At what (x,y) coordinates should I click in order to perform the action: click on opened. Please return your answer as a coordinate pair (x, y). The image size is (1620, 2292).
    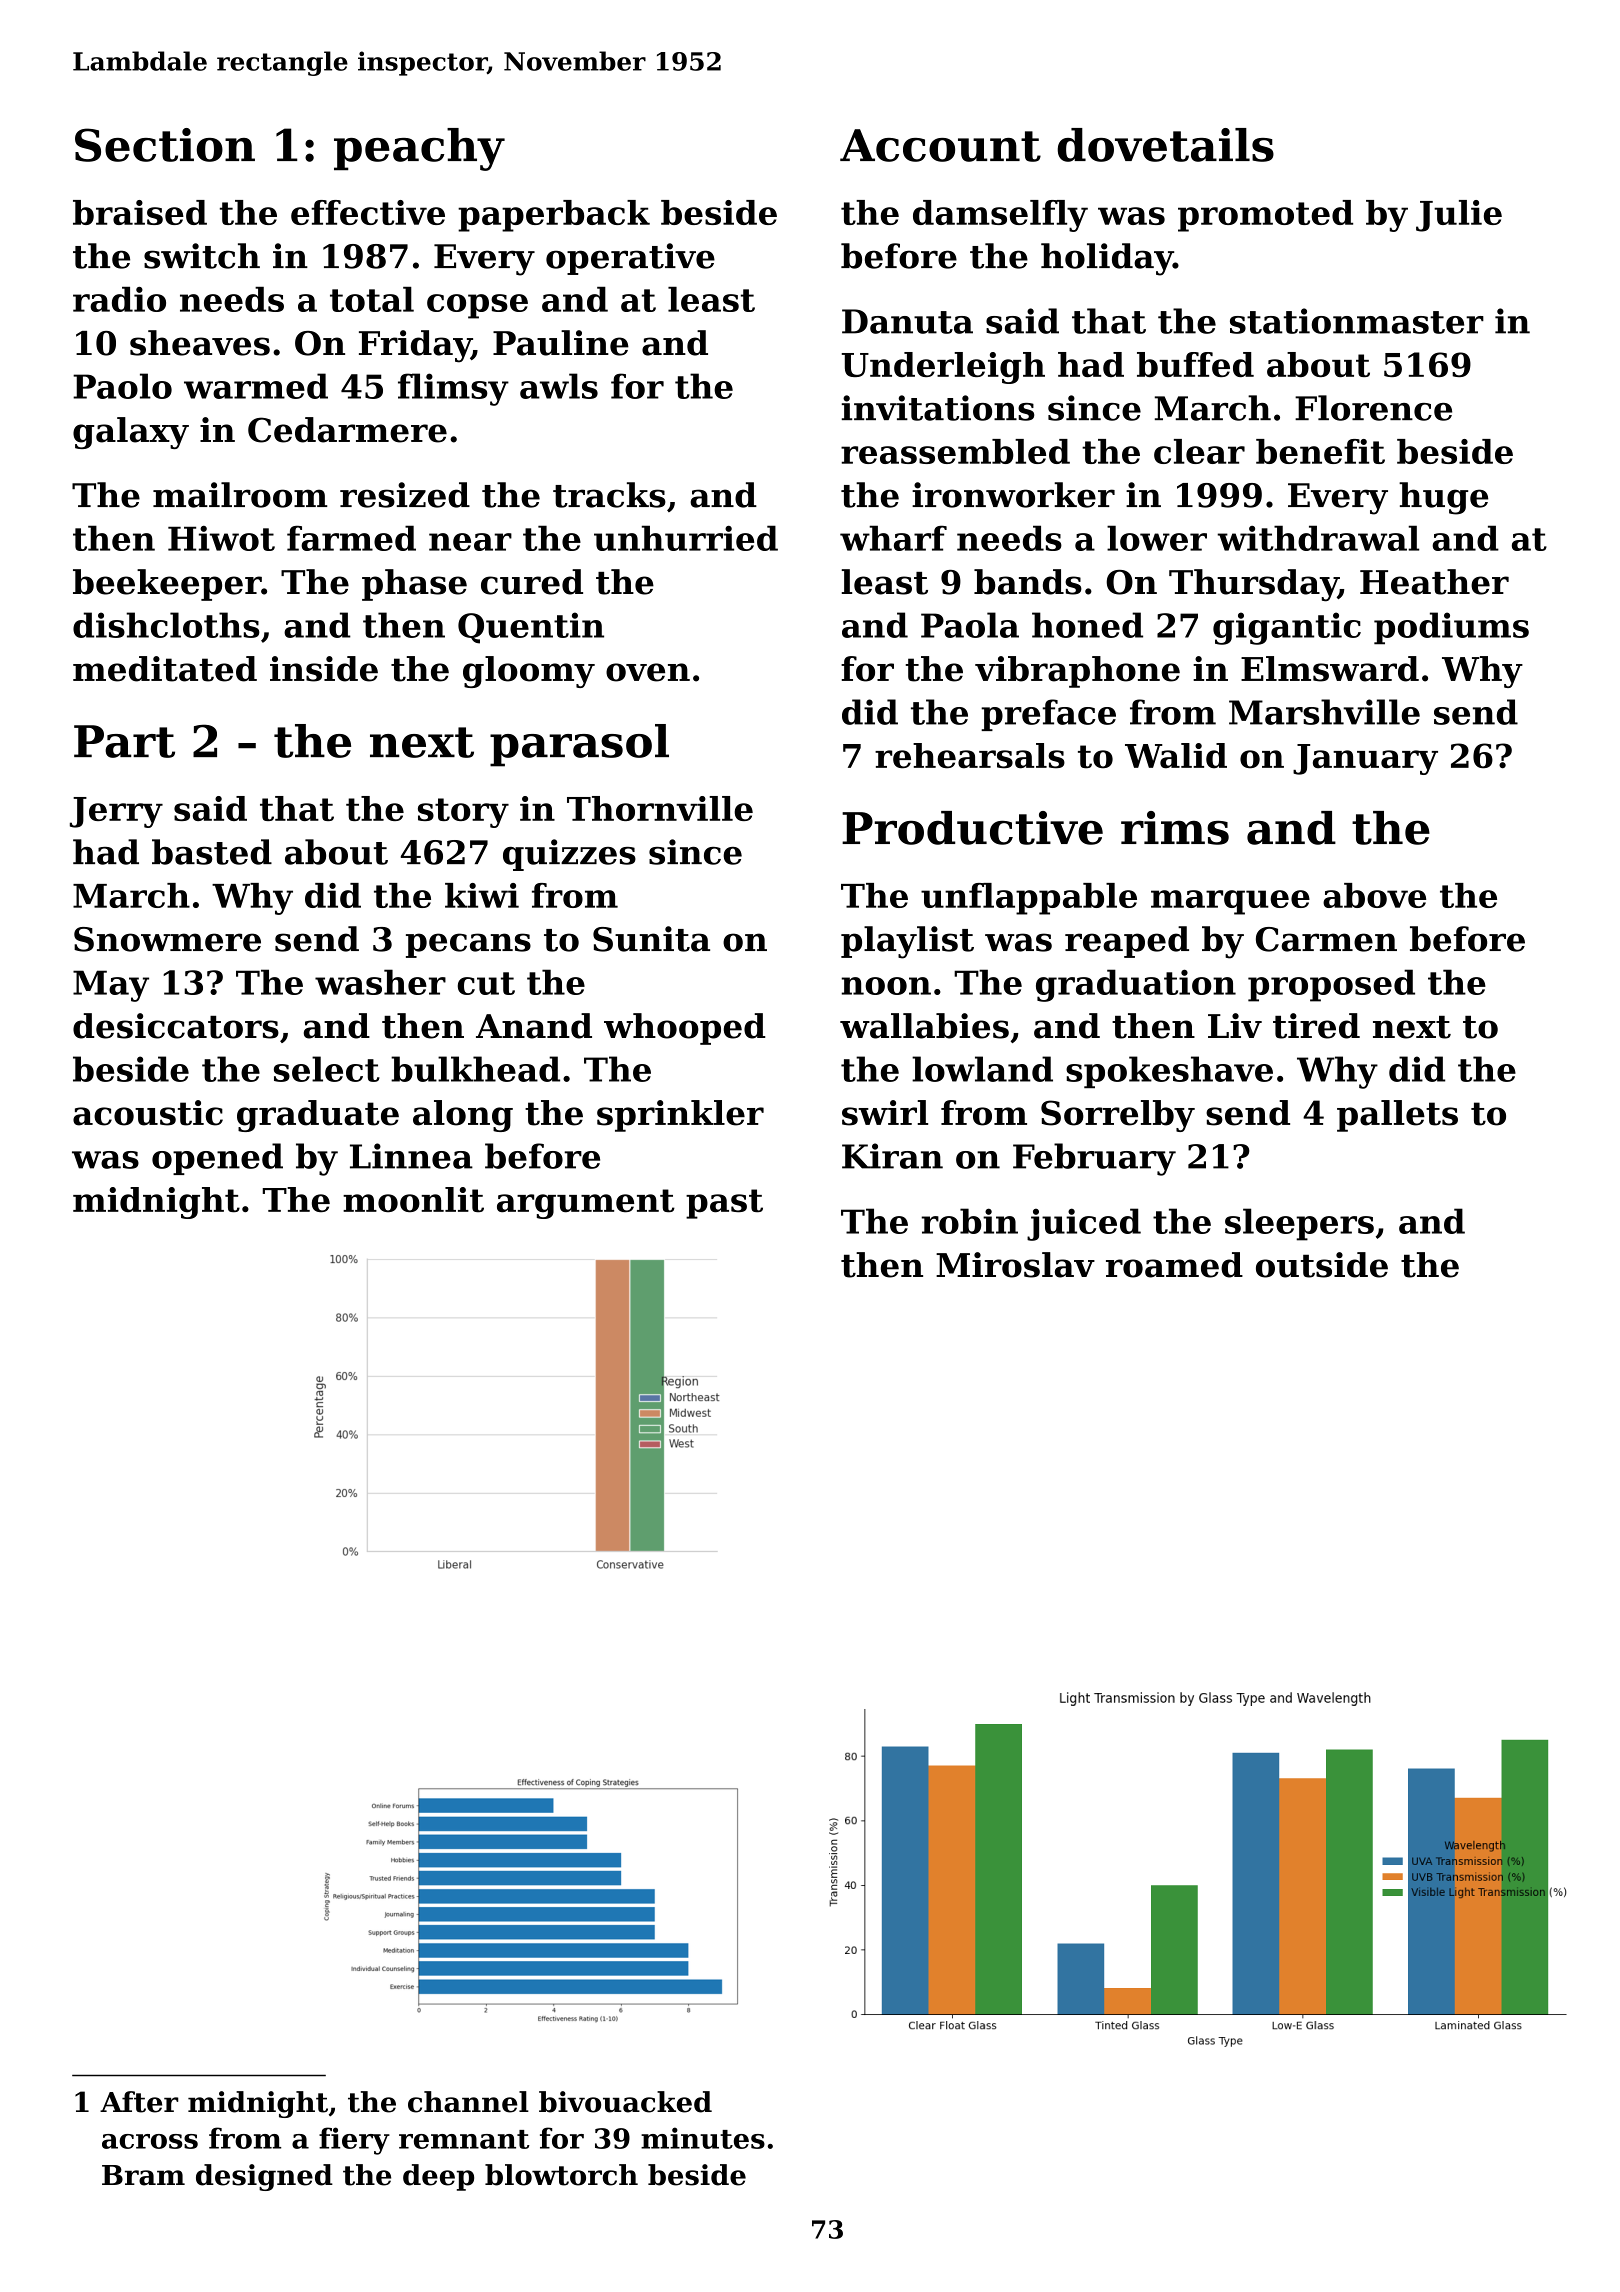
    Looking at the image, I should click on (217, 1159).
